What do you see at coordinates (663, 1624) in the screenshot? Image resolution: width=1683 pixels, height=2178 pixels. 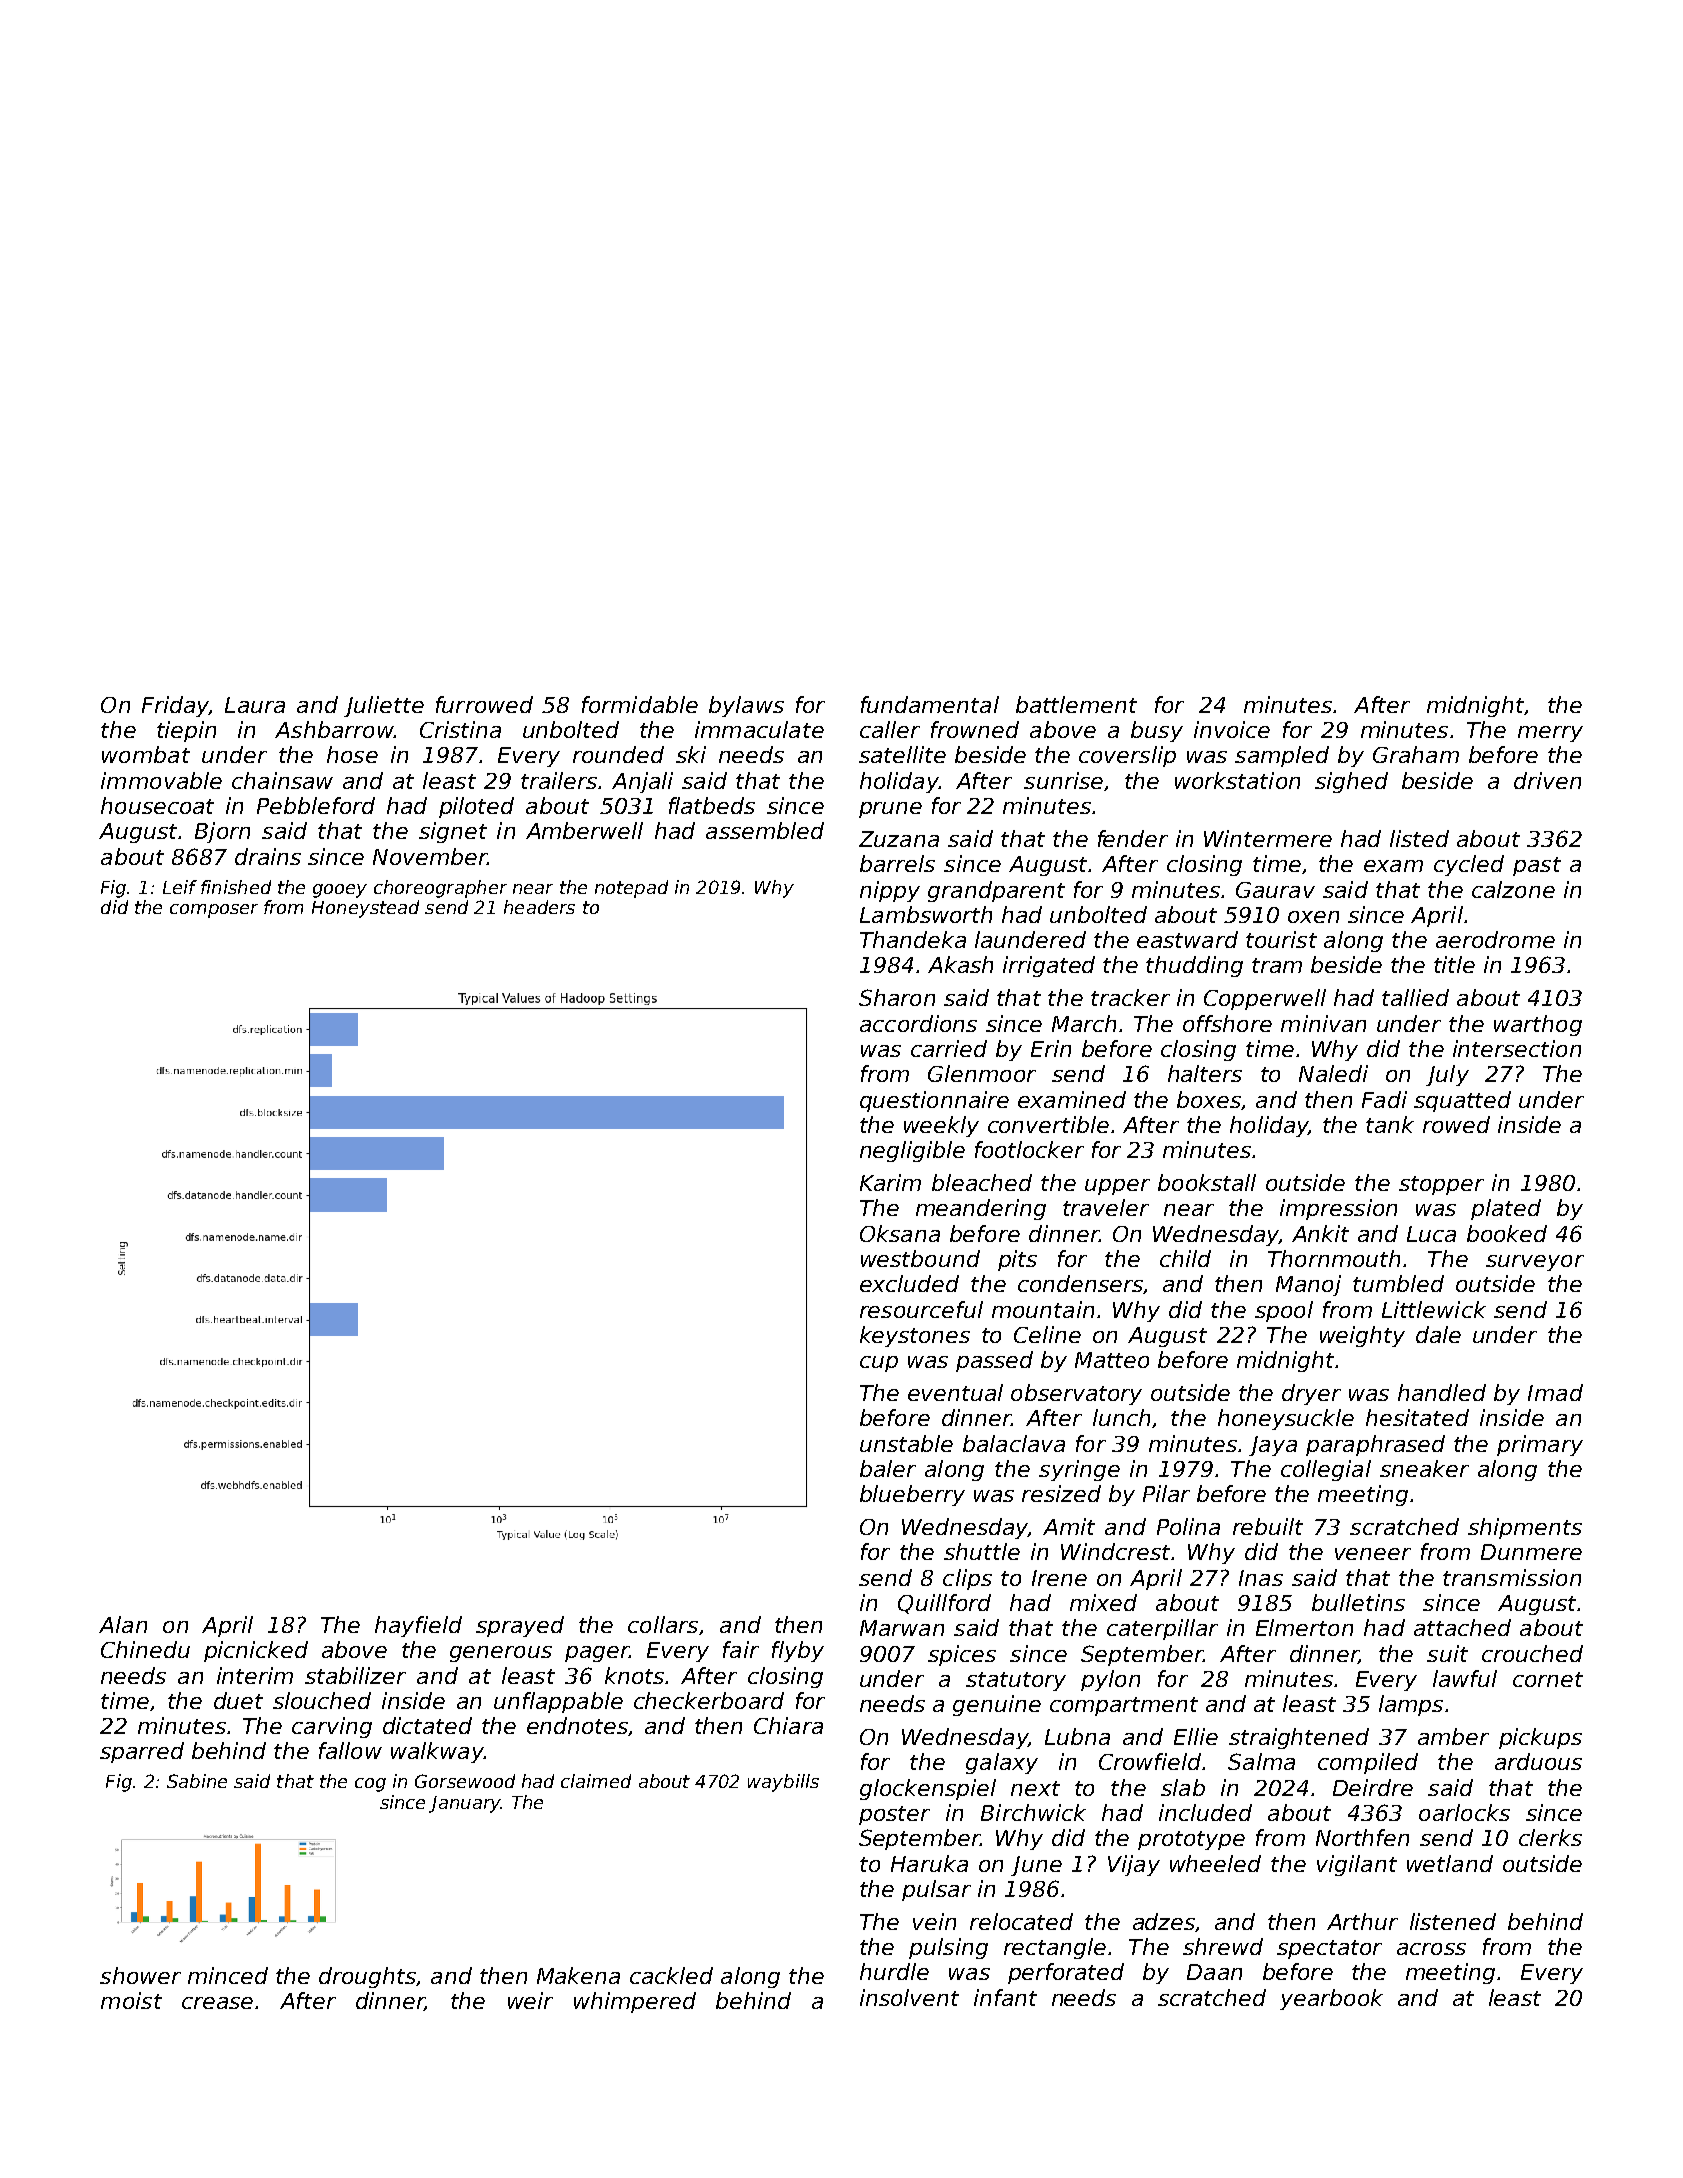 I see `collars` at bounding box center [663, 1624].
